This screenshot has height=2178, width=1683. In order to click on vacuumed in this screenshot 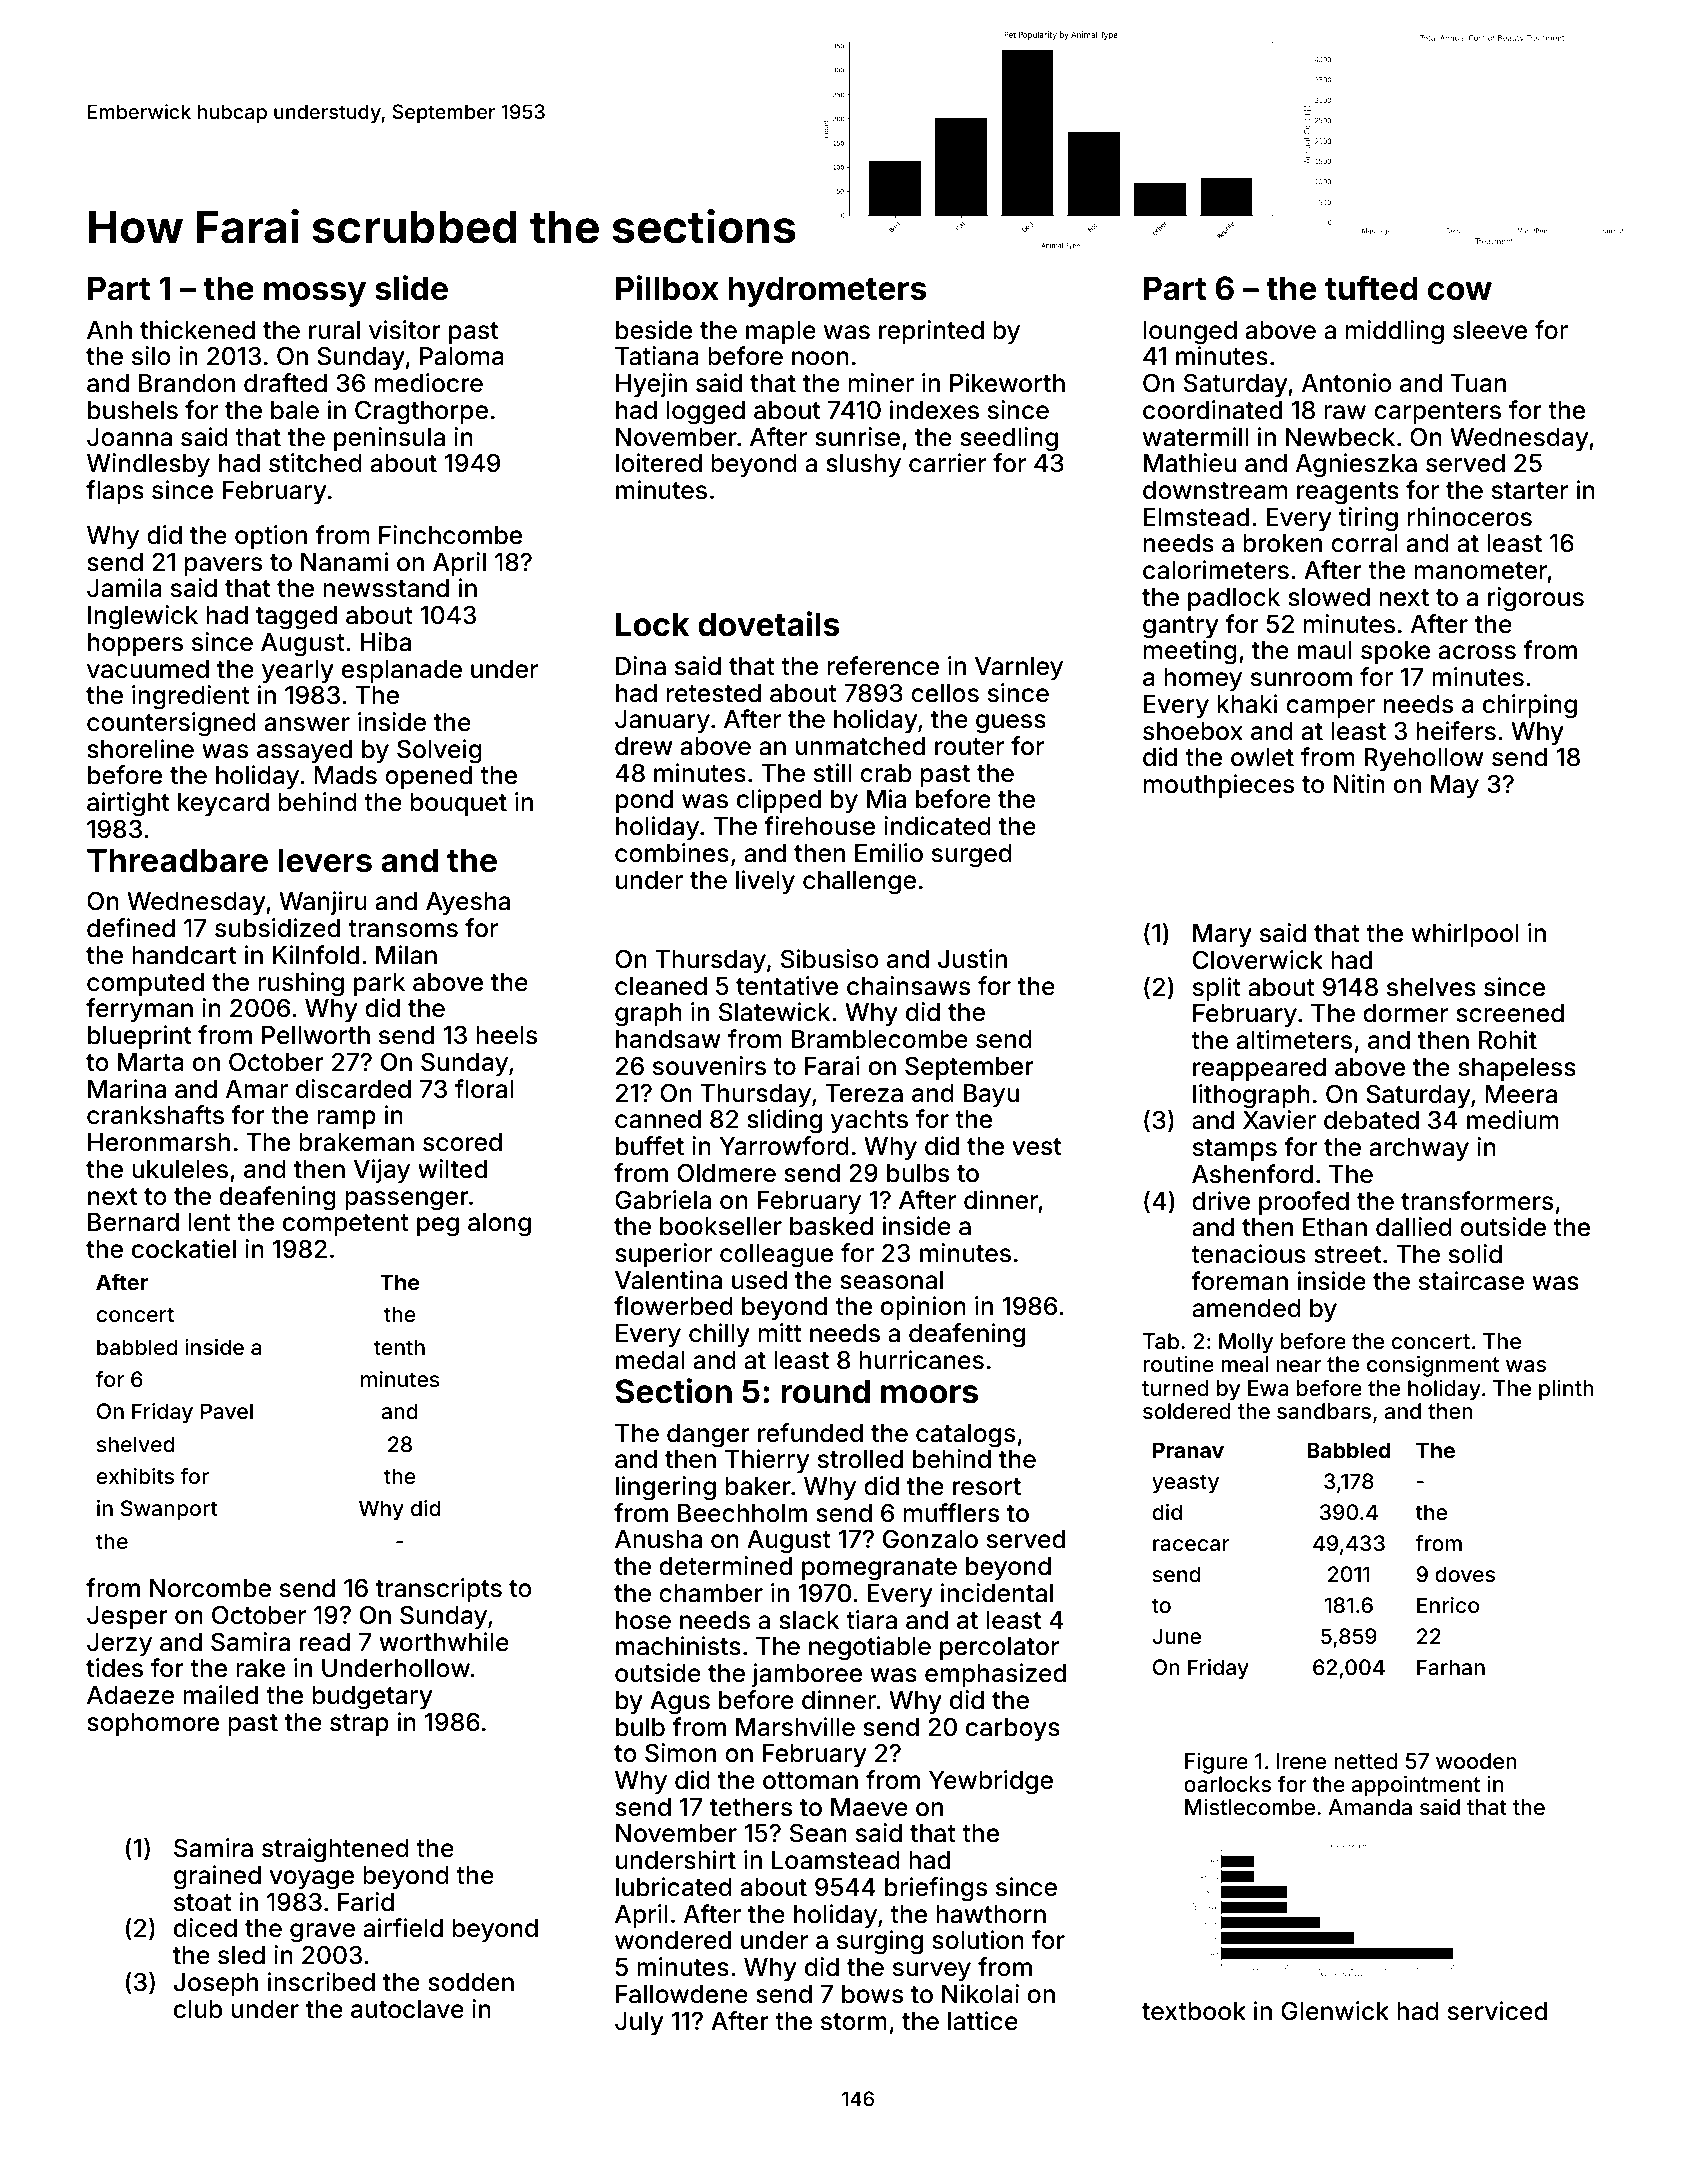, I will do `click(148, 669)`.
